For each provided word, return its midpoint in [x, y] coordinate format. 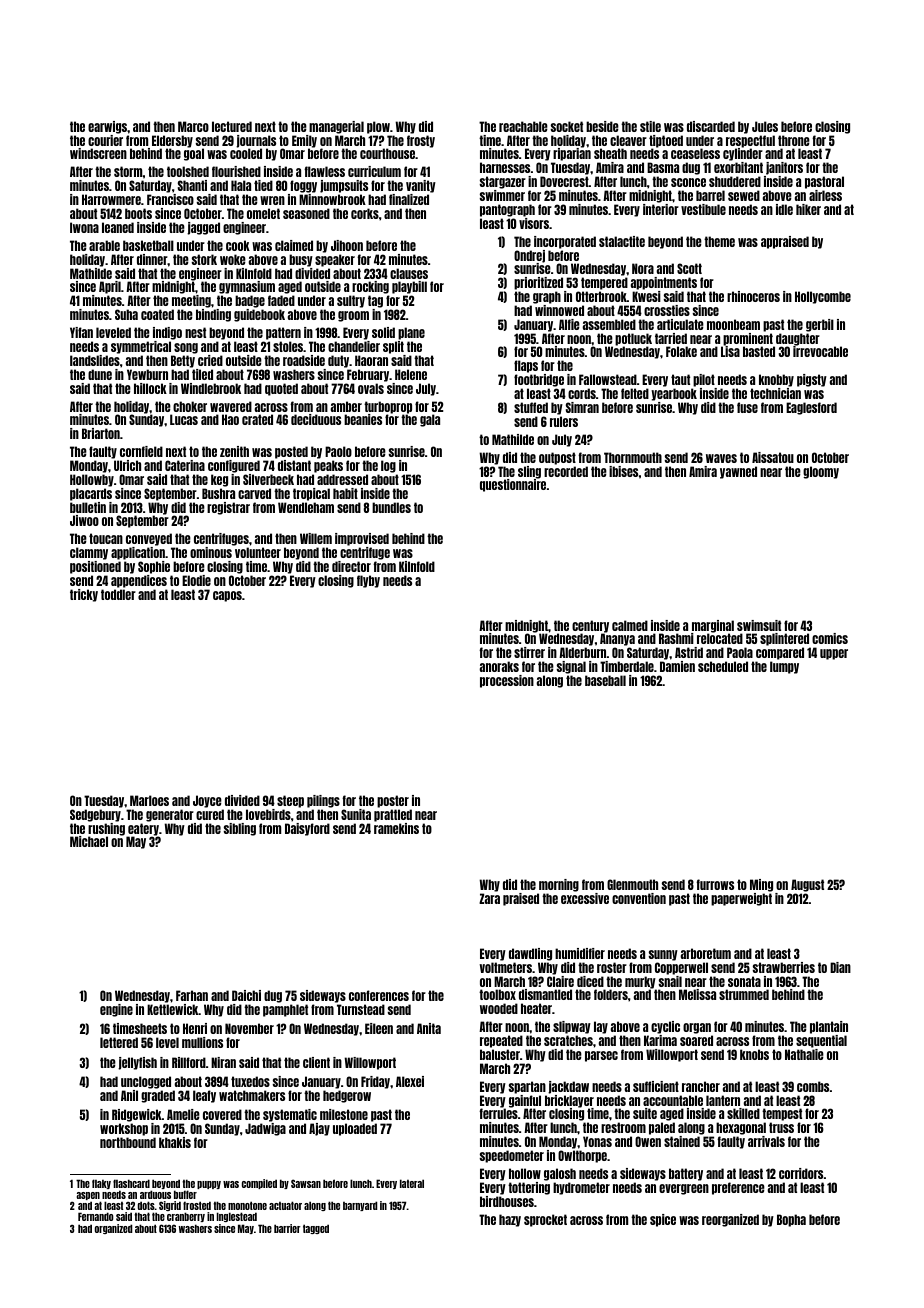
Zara [489, 898]
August [807, 885]
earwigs [107, 127]
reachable [523, 126]
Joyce [207, 801]
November [249, 1028]
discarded [711, 126]
